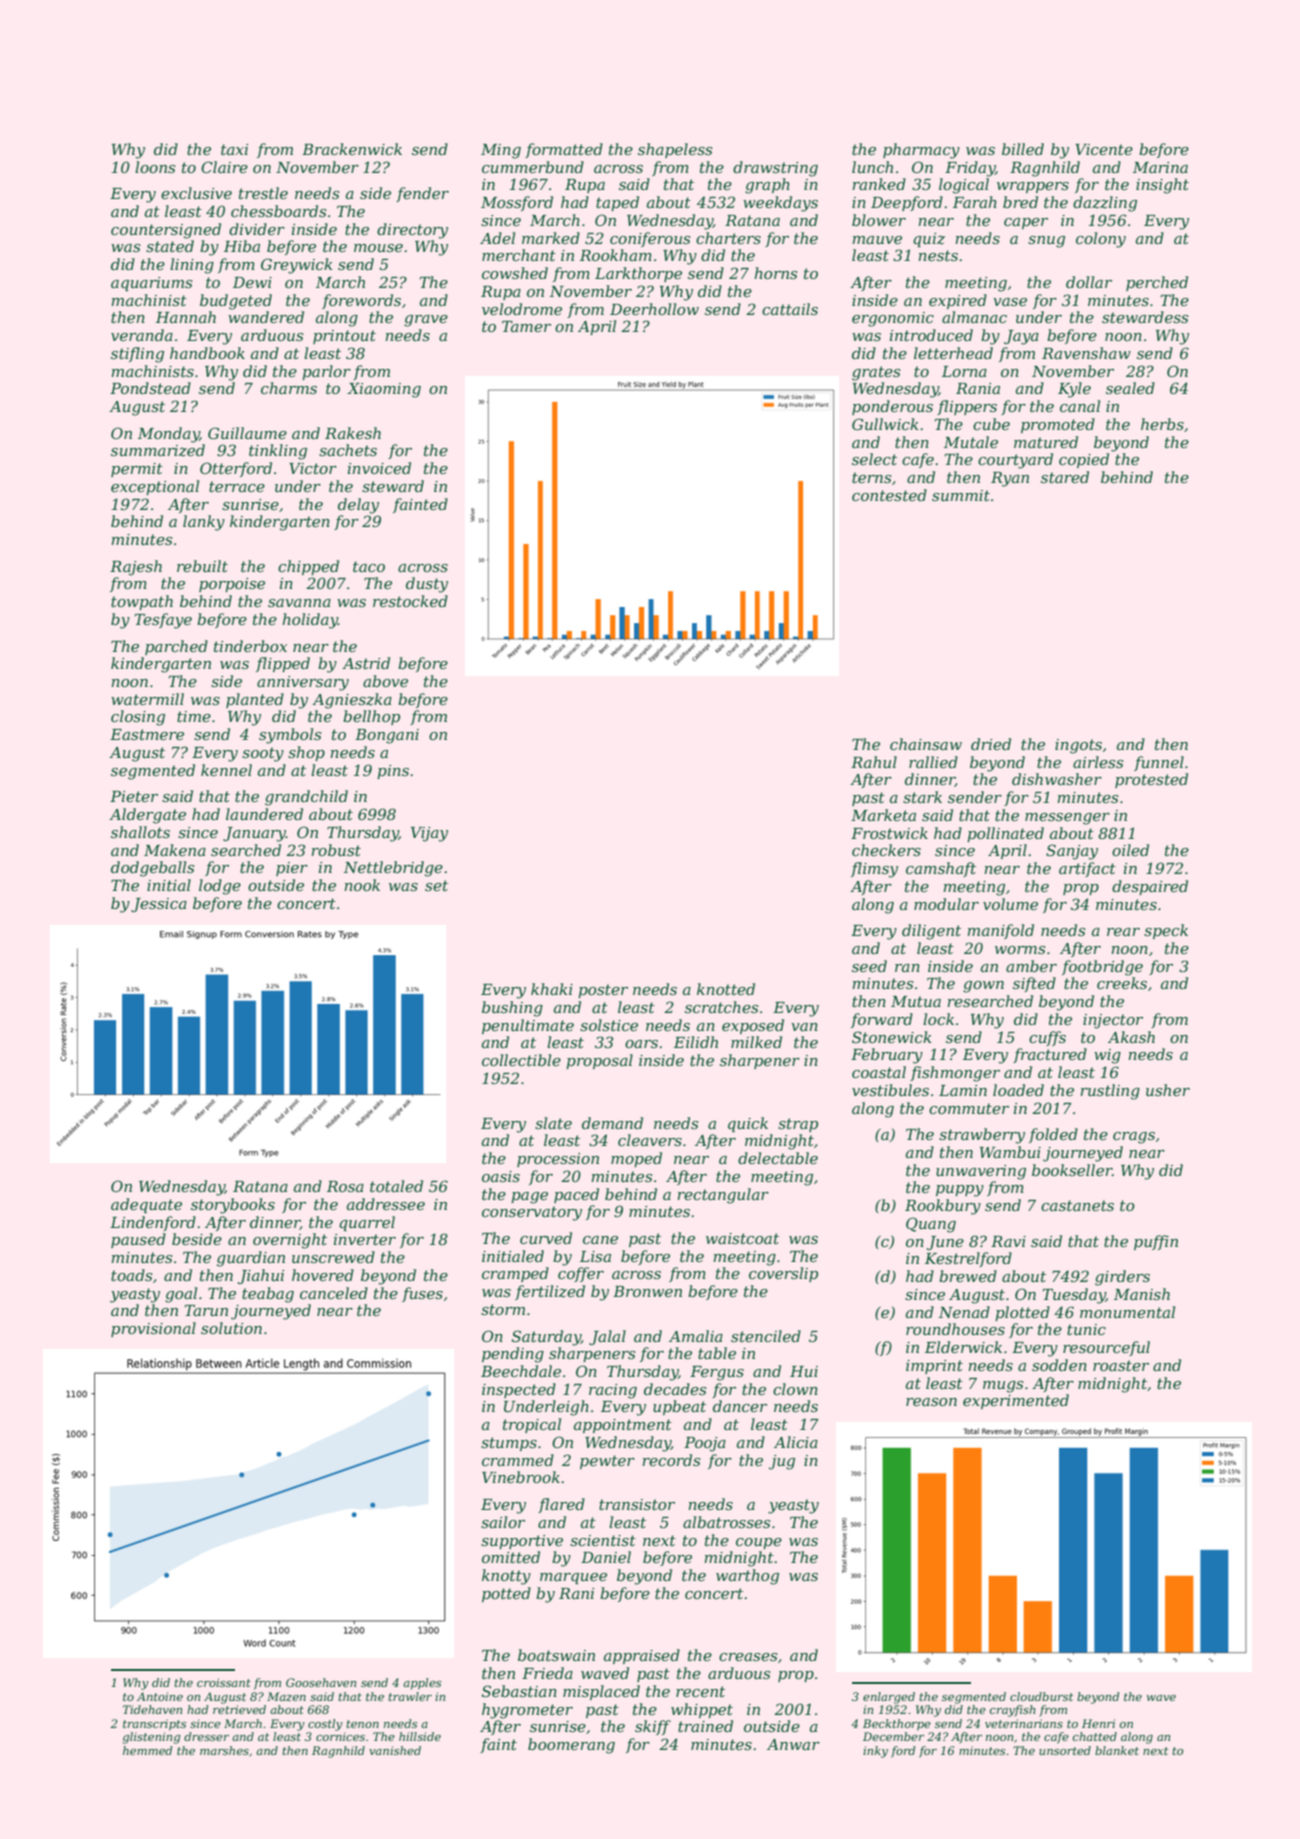 This screenshot has width=1300, height=1839. What do you see at coordinates (1104, 149) in the screenshot?
I see `Vicente` at bounding box center [1104, 149].
